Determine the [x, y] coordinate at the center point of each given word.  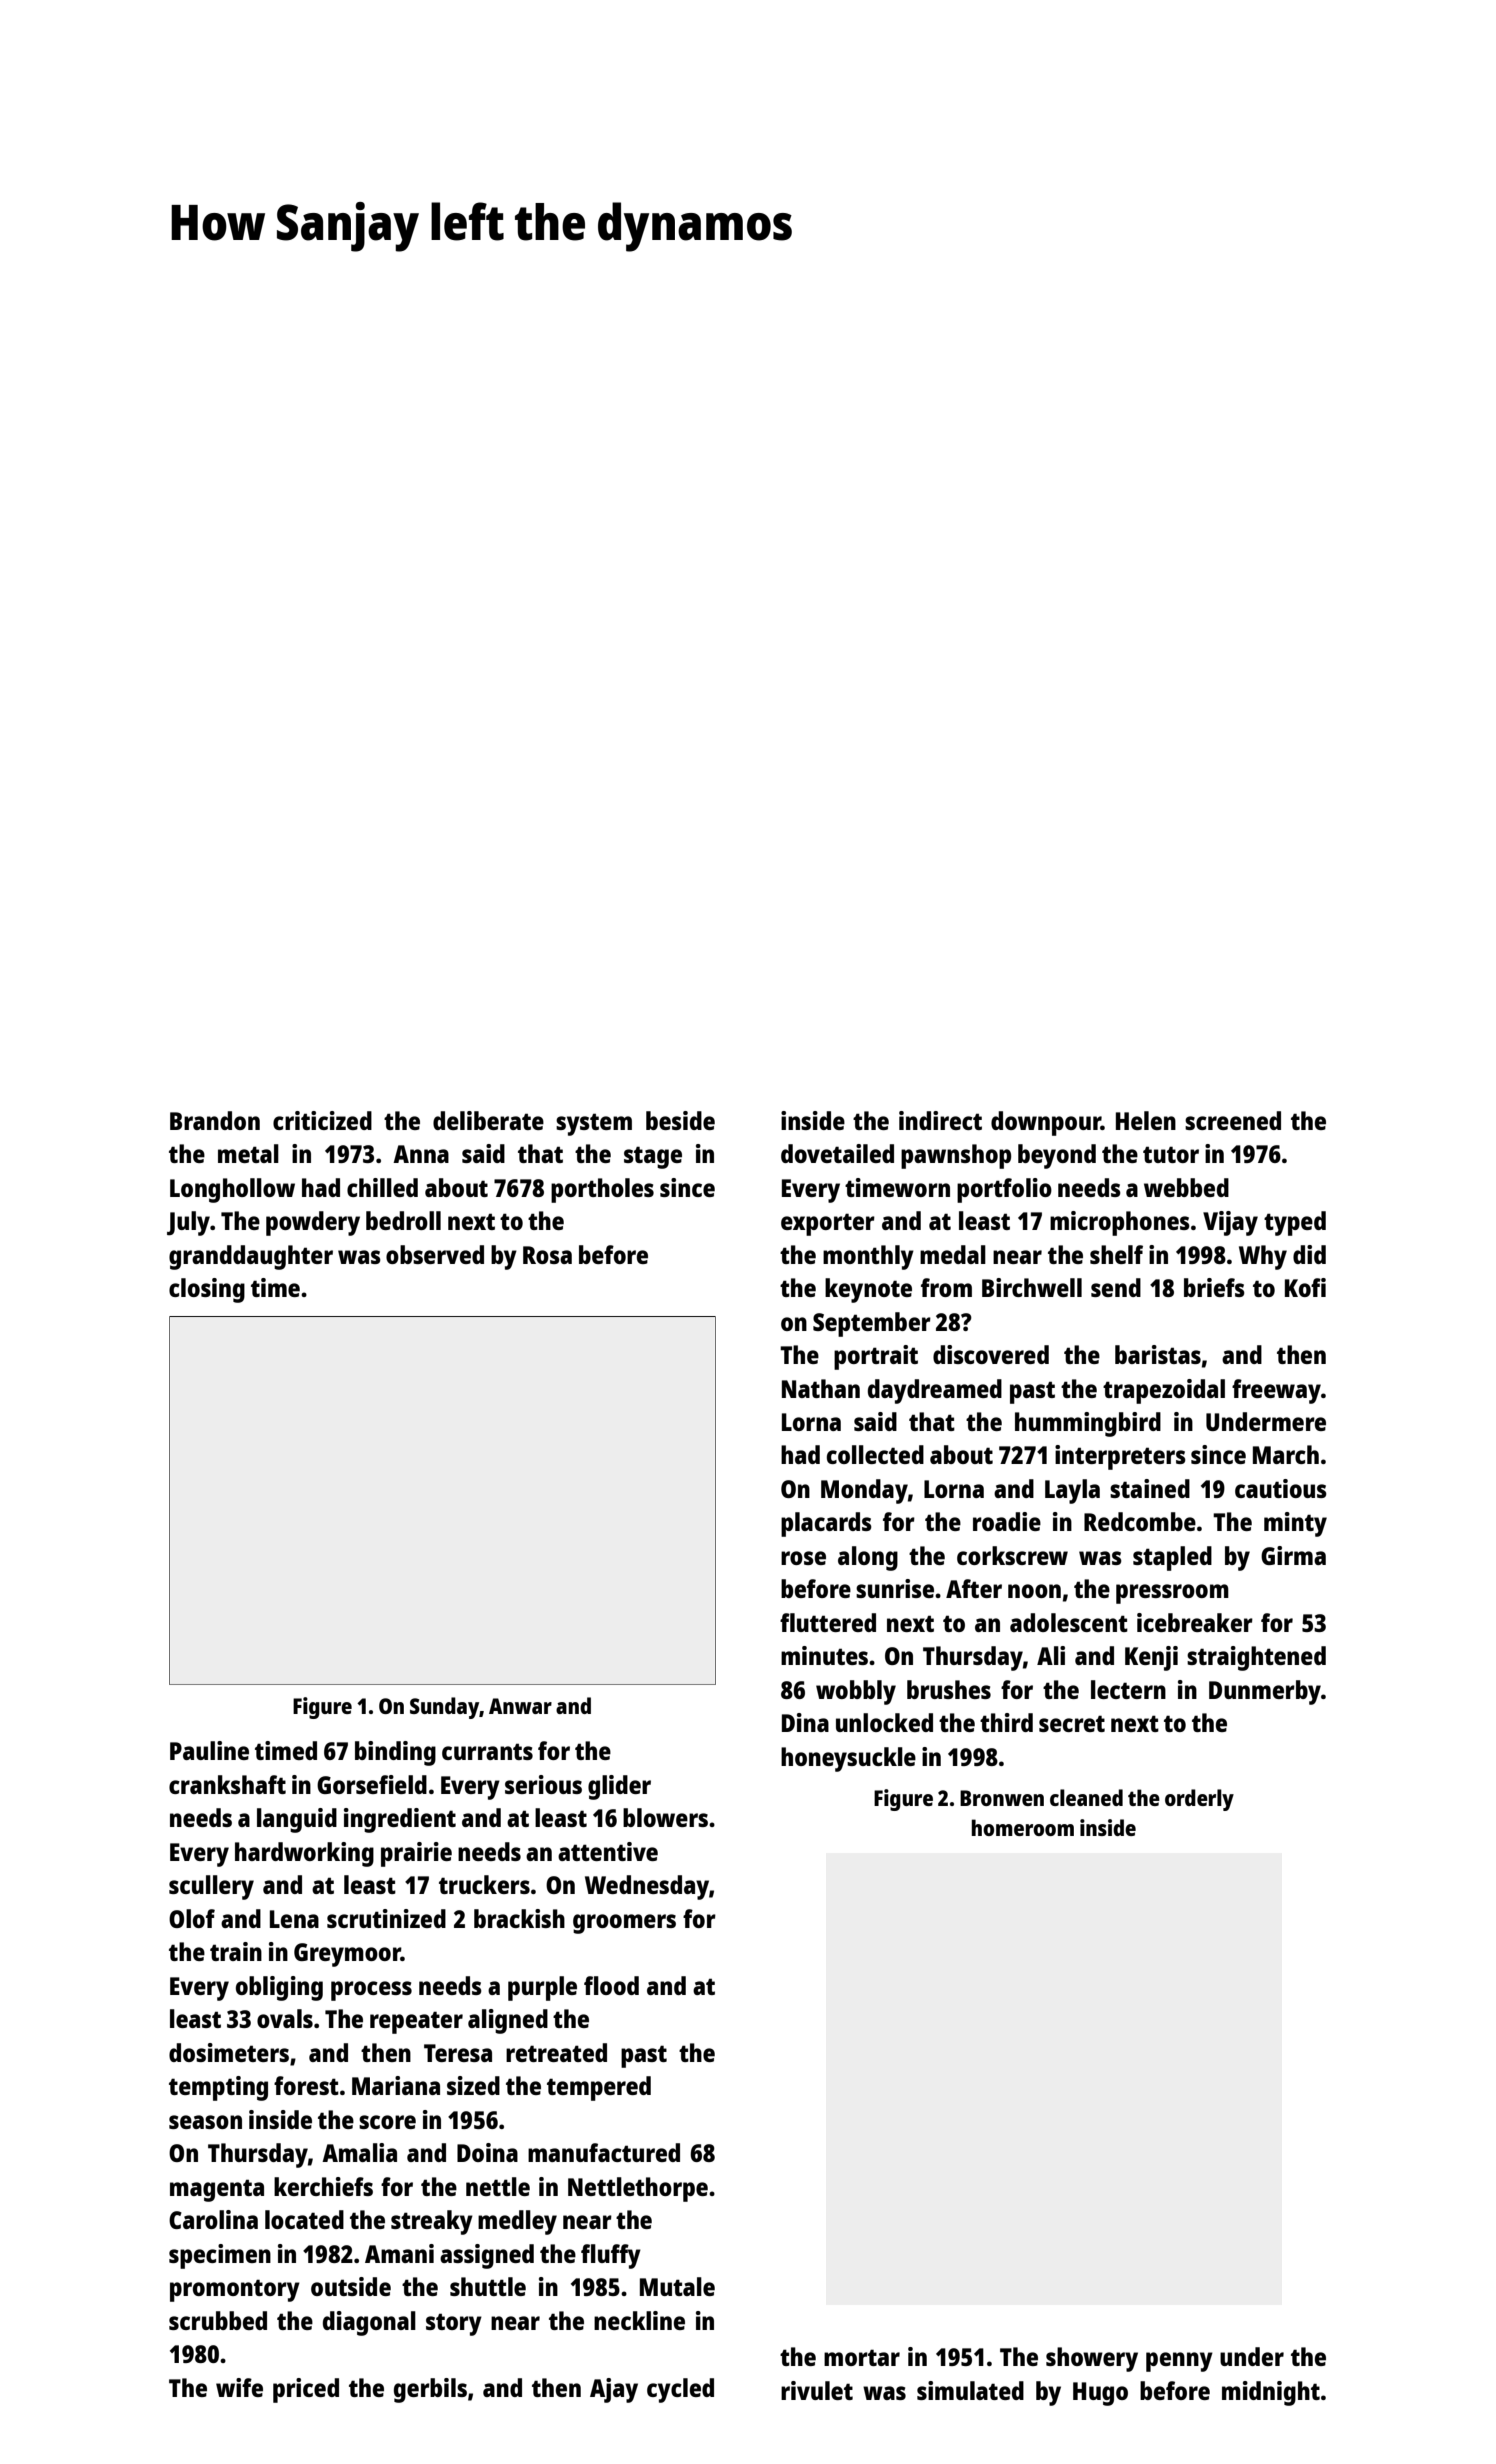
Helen [1146, 1120]
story [454, 2324]
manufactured [604, 2152]
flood [611, 1985]
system [594, 1124]
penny [1179, 2362]
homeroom [1023, 1827]
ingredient [400, 1820]
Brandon [215, 1120]
